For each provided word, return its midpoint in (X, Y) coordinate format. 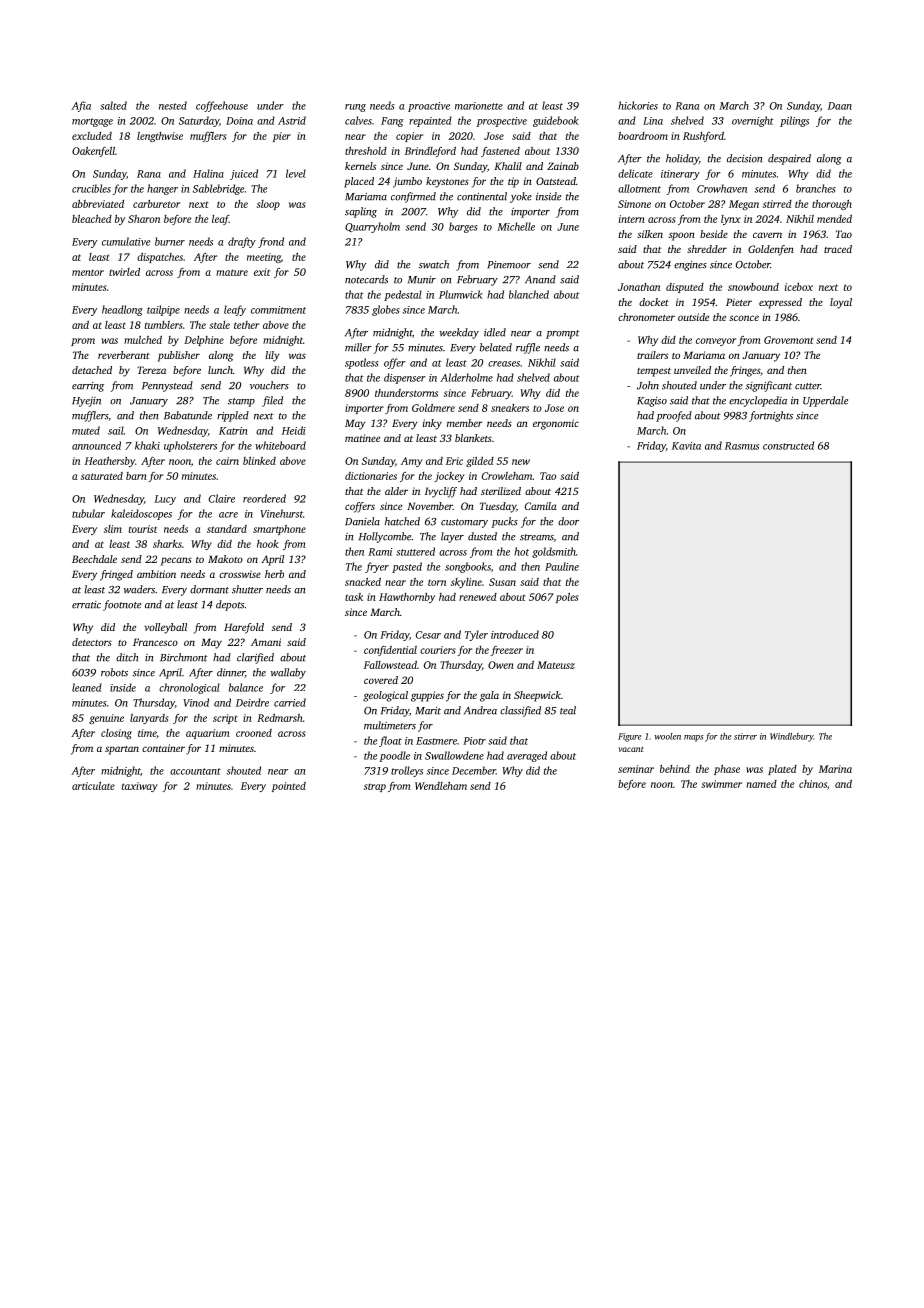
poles (567, 598)
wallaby (288, 673)
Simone (634, 204)
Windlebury (791, 737)
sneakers (510, 408)
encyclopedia (758, 401)
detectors (92, 642)
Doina (239, 121)
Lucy (165, 500)
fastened (500, 152)
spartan (122, 750)
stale (219, 325)
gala (489, 696)
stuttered (415, 551)
